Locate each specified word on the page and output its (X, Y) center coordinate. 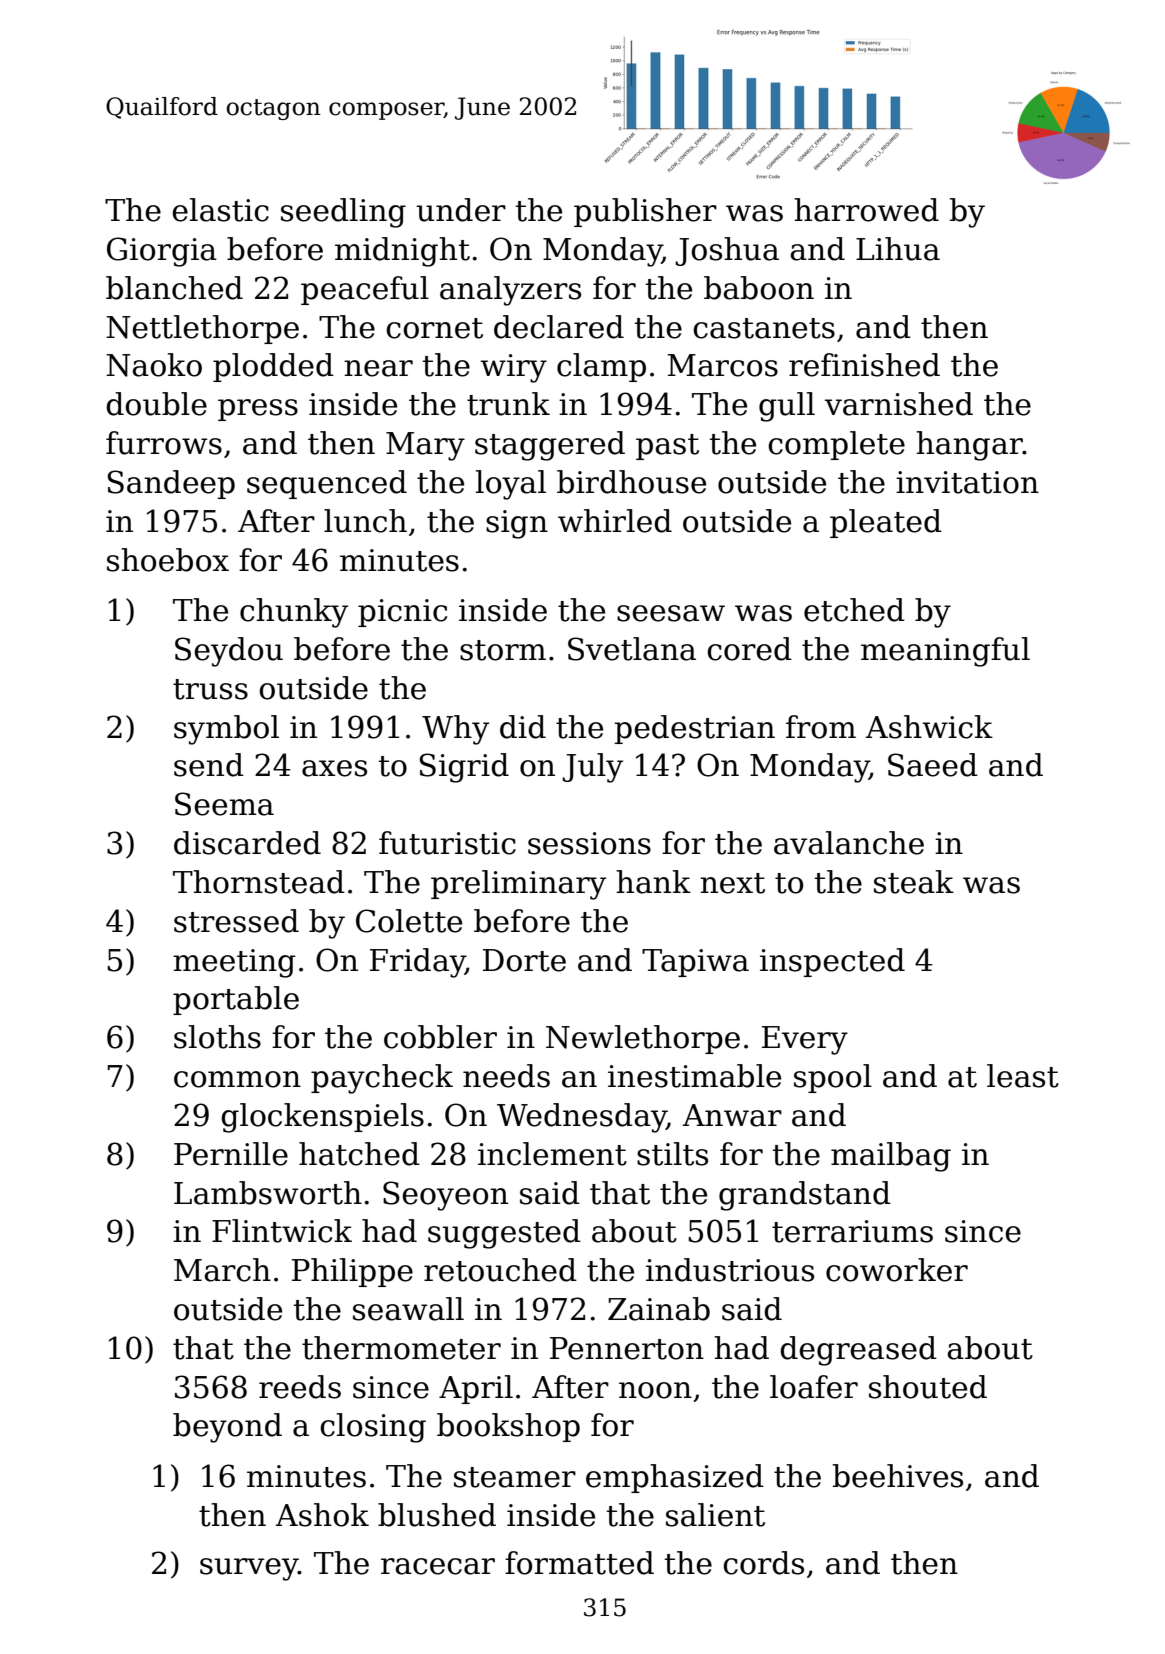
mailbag (891, 1157)
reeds (300, 1387)
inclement (552, 1154)
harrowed (866, 210)
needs (506, 1076)
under (461, 210)
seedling (343, 213)
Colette (409, 921)
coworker (897, 1270)
